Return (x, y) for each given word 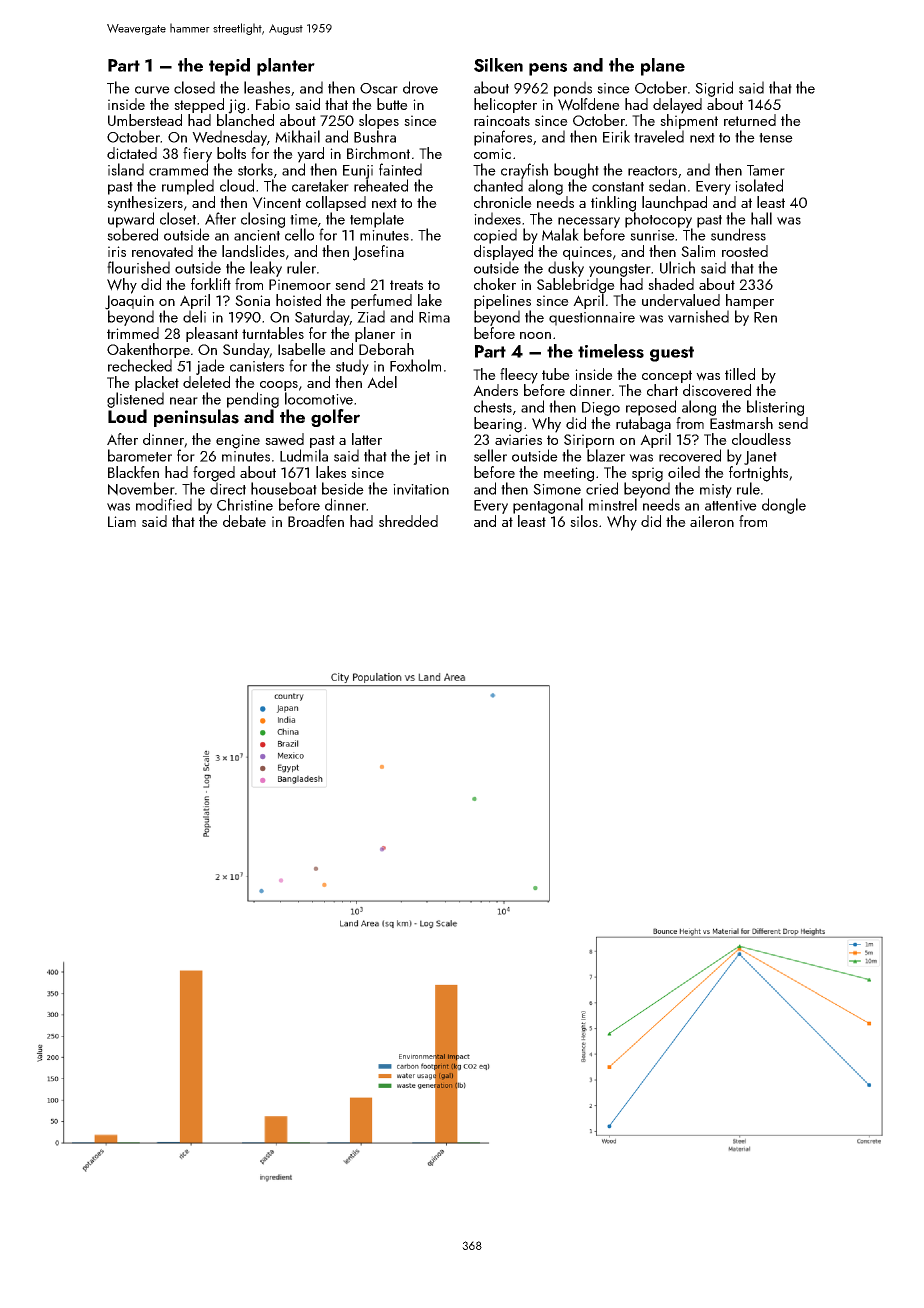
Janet (760, 458)
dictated (132, 153)
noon (535, 335)
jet (421, 458)
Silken (498, 65)
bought (576, 171)
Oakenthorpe (148, 350)
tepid (229, 67)
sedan (667, 185)
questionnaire (592, 319)
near (184, 401)
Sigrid (714, 89)
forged (214, 474)
